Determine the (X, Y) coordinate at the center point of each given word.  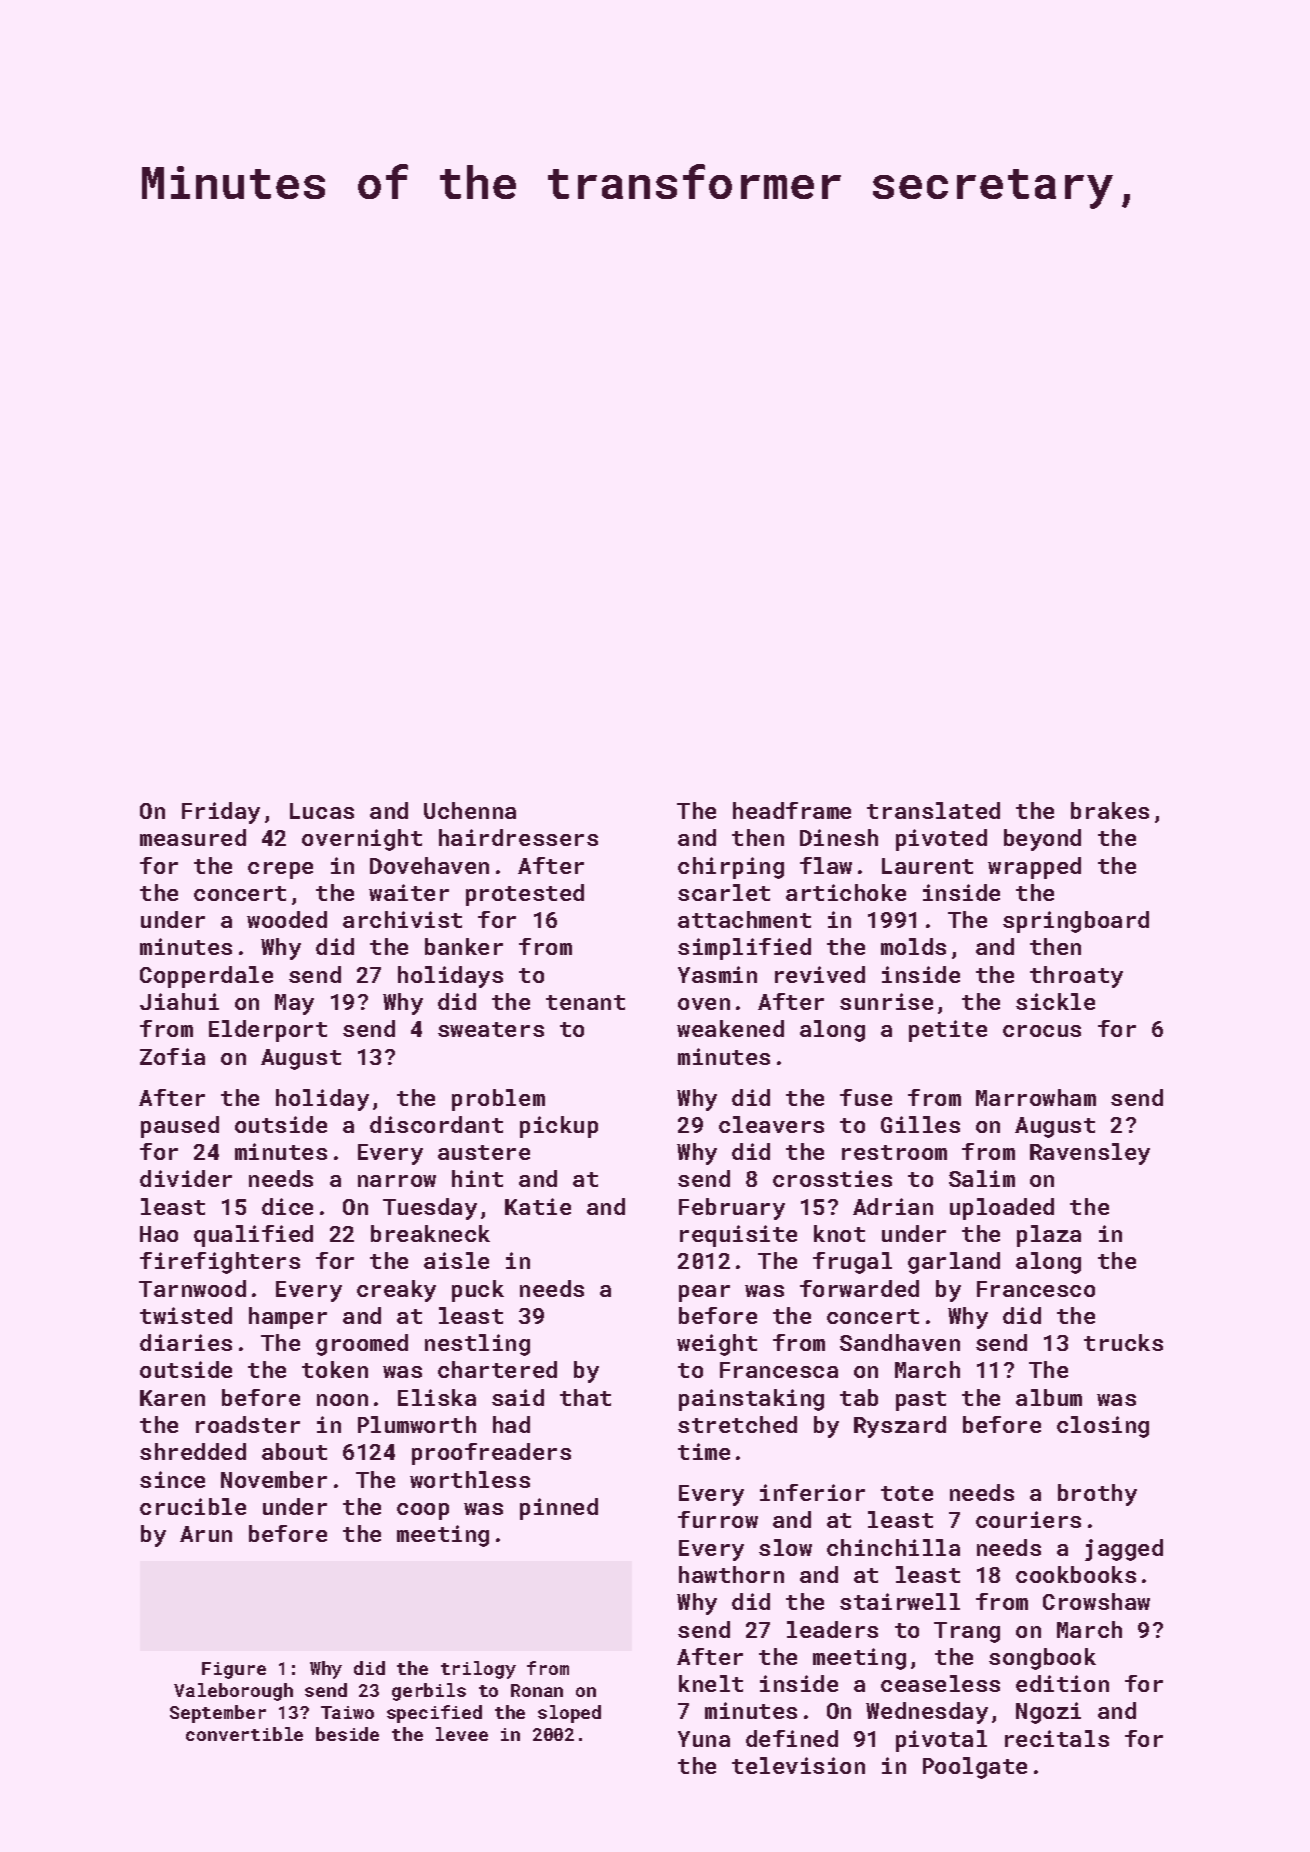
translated (933, 810)
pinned (559, 1509)
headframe (792, 810)
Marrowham (1036, 1097)
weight (717, 1345)
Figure (234, 1670)
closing (1103, 1427)
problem (498, 1100)
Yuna (704, 1739)
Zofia (172, 1056)
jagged (1124, 1550)
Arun (206, 1534)
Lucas (322, 811)
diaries (186, 1342)
